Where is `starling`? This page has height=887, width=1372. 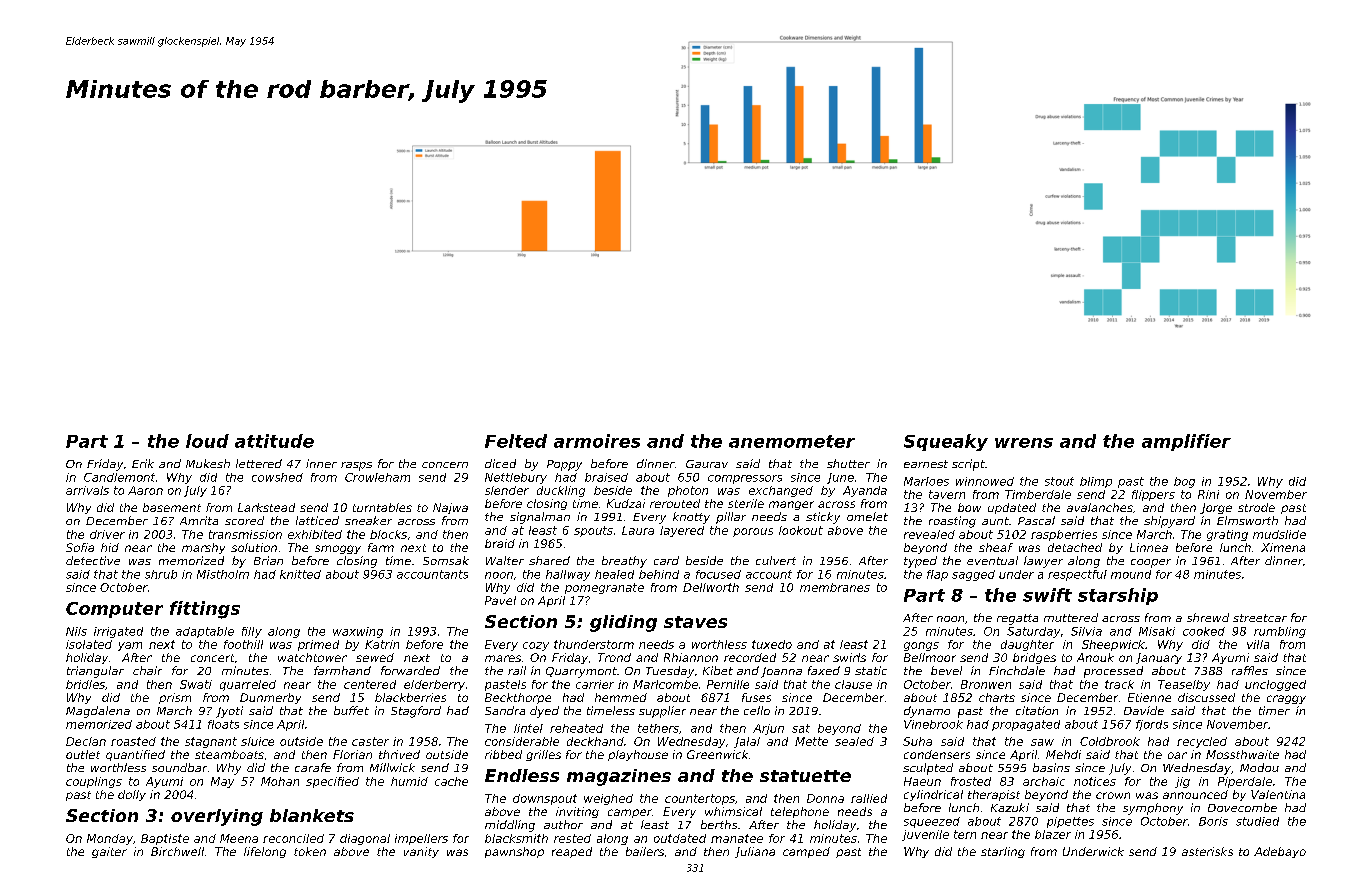
starling is located at coordinates (1003, 852).
